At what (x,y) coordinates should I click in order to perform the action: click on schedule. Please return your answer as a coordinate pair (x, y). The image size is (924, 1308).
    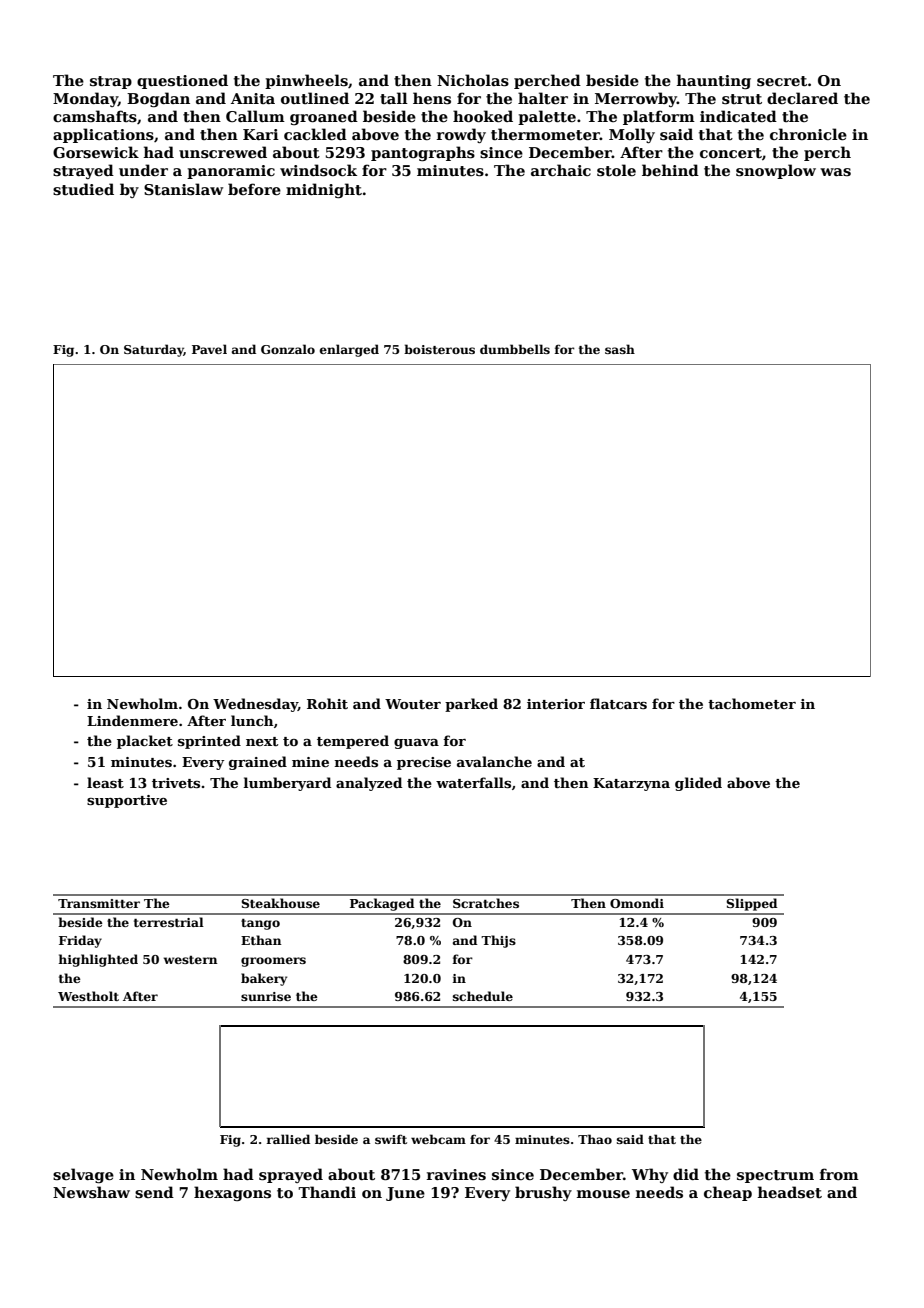
    Looking at the image, I should click on (483, 996).
